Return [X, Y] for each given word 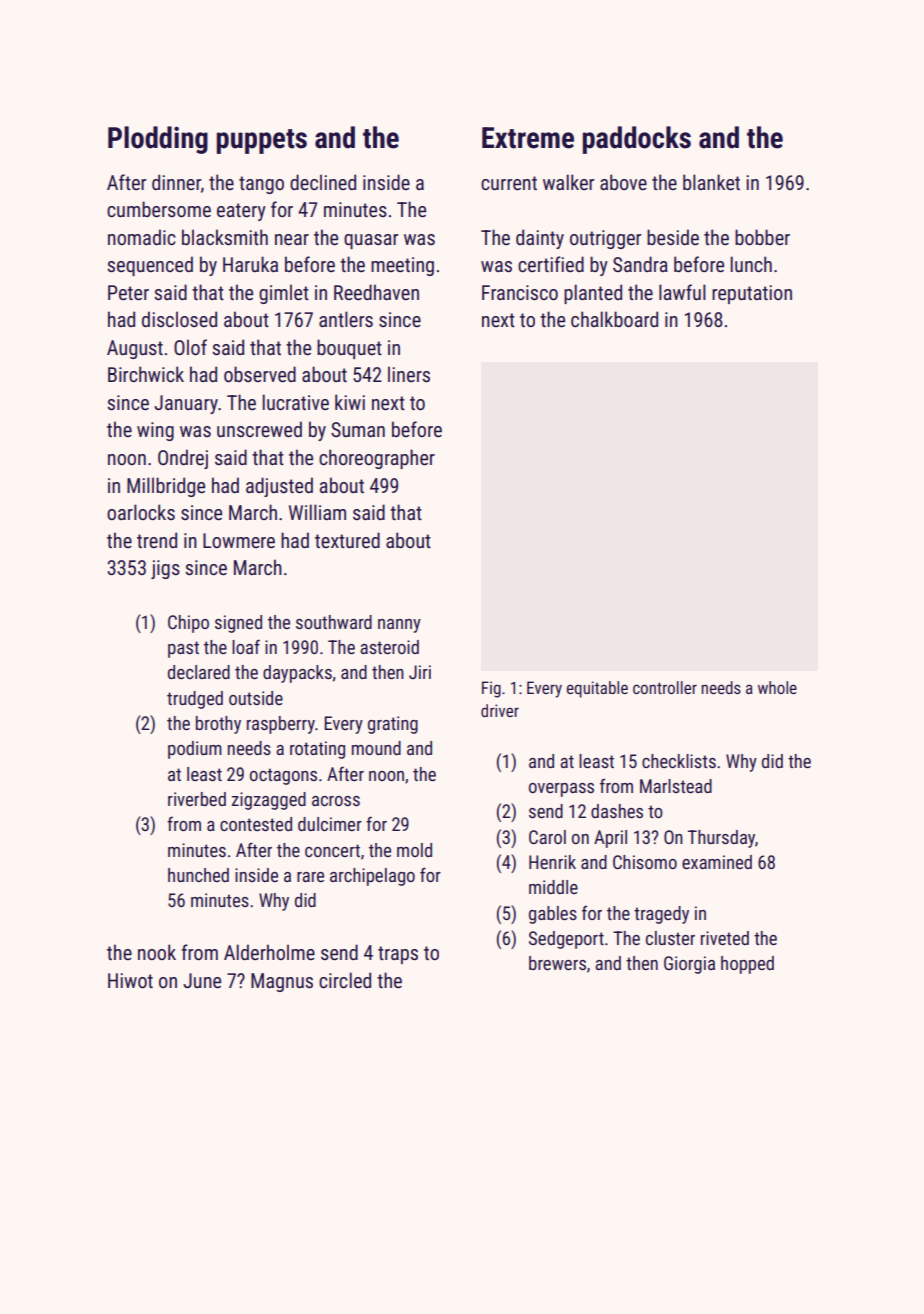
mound [376, 748]
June [202, 980]
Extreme [528, 138]
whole [777, 687]
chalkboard [614, 319]
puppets [262, 141]
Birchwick [146, 374]
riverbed [197, 799]
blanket [711, 182]
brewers [557, 963]
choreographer [377, 459]
